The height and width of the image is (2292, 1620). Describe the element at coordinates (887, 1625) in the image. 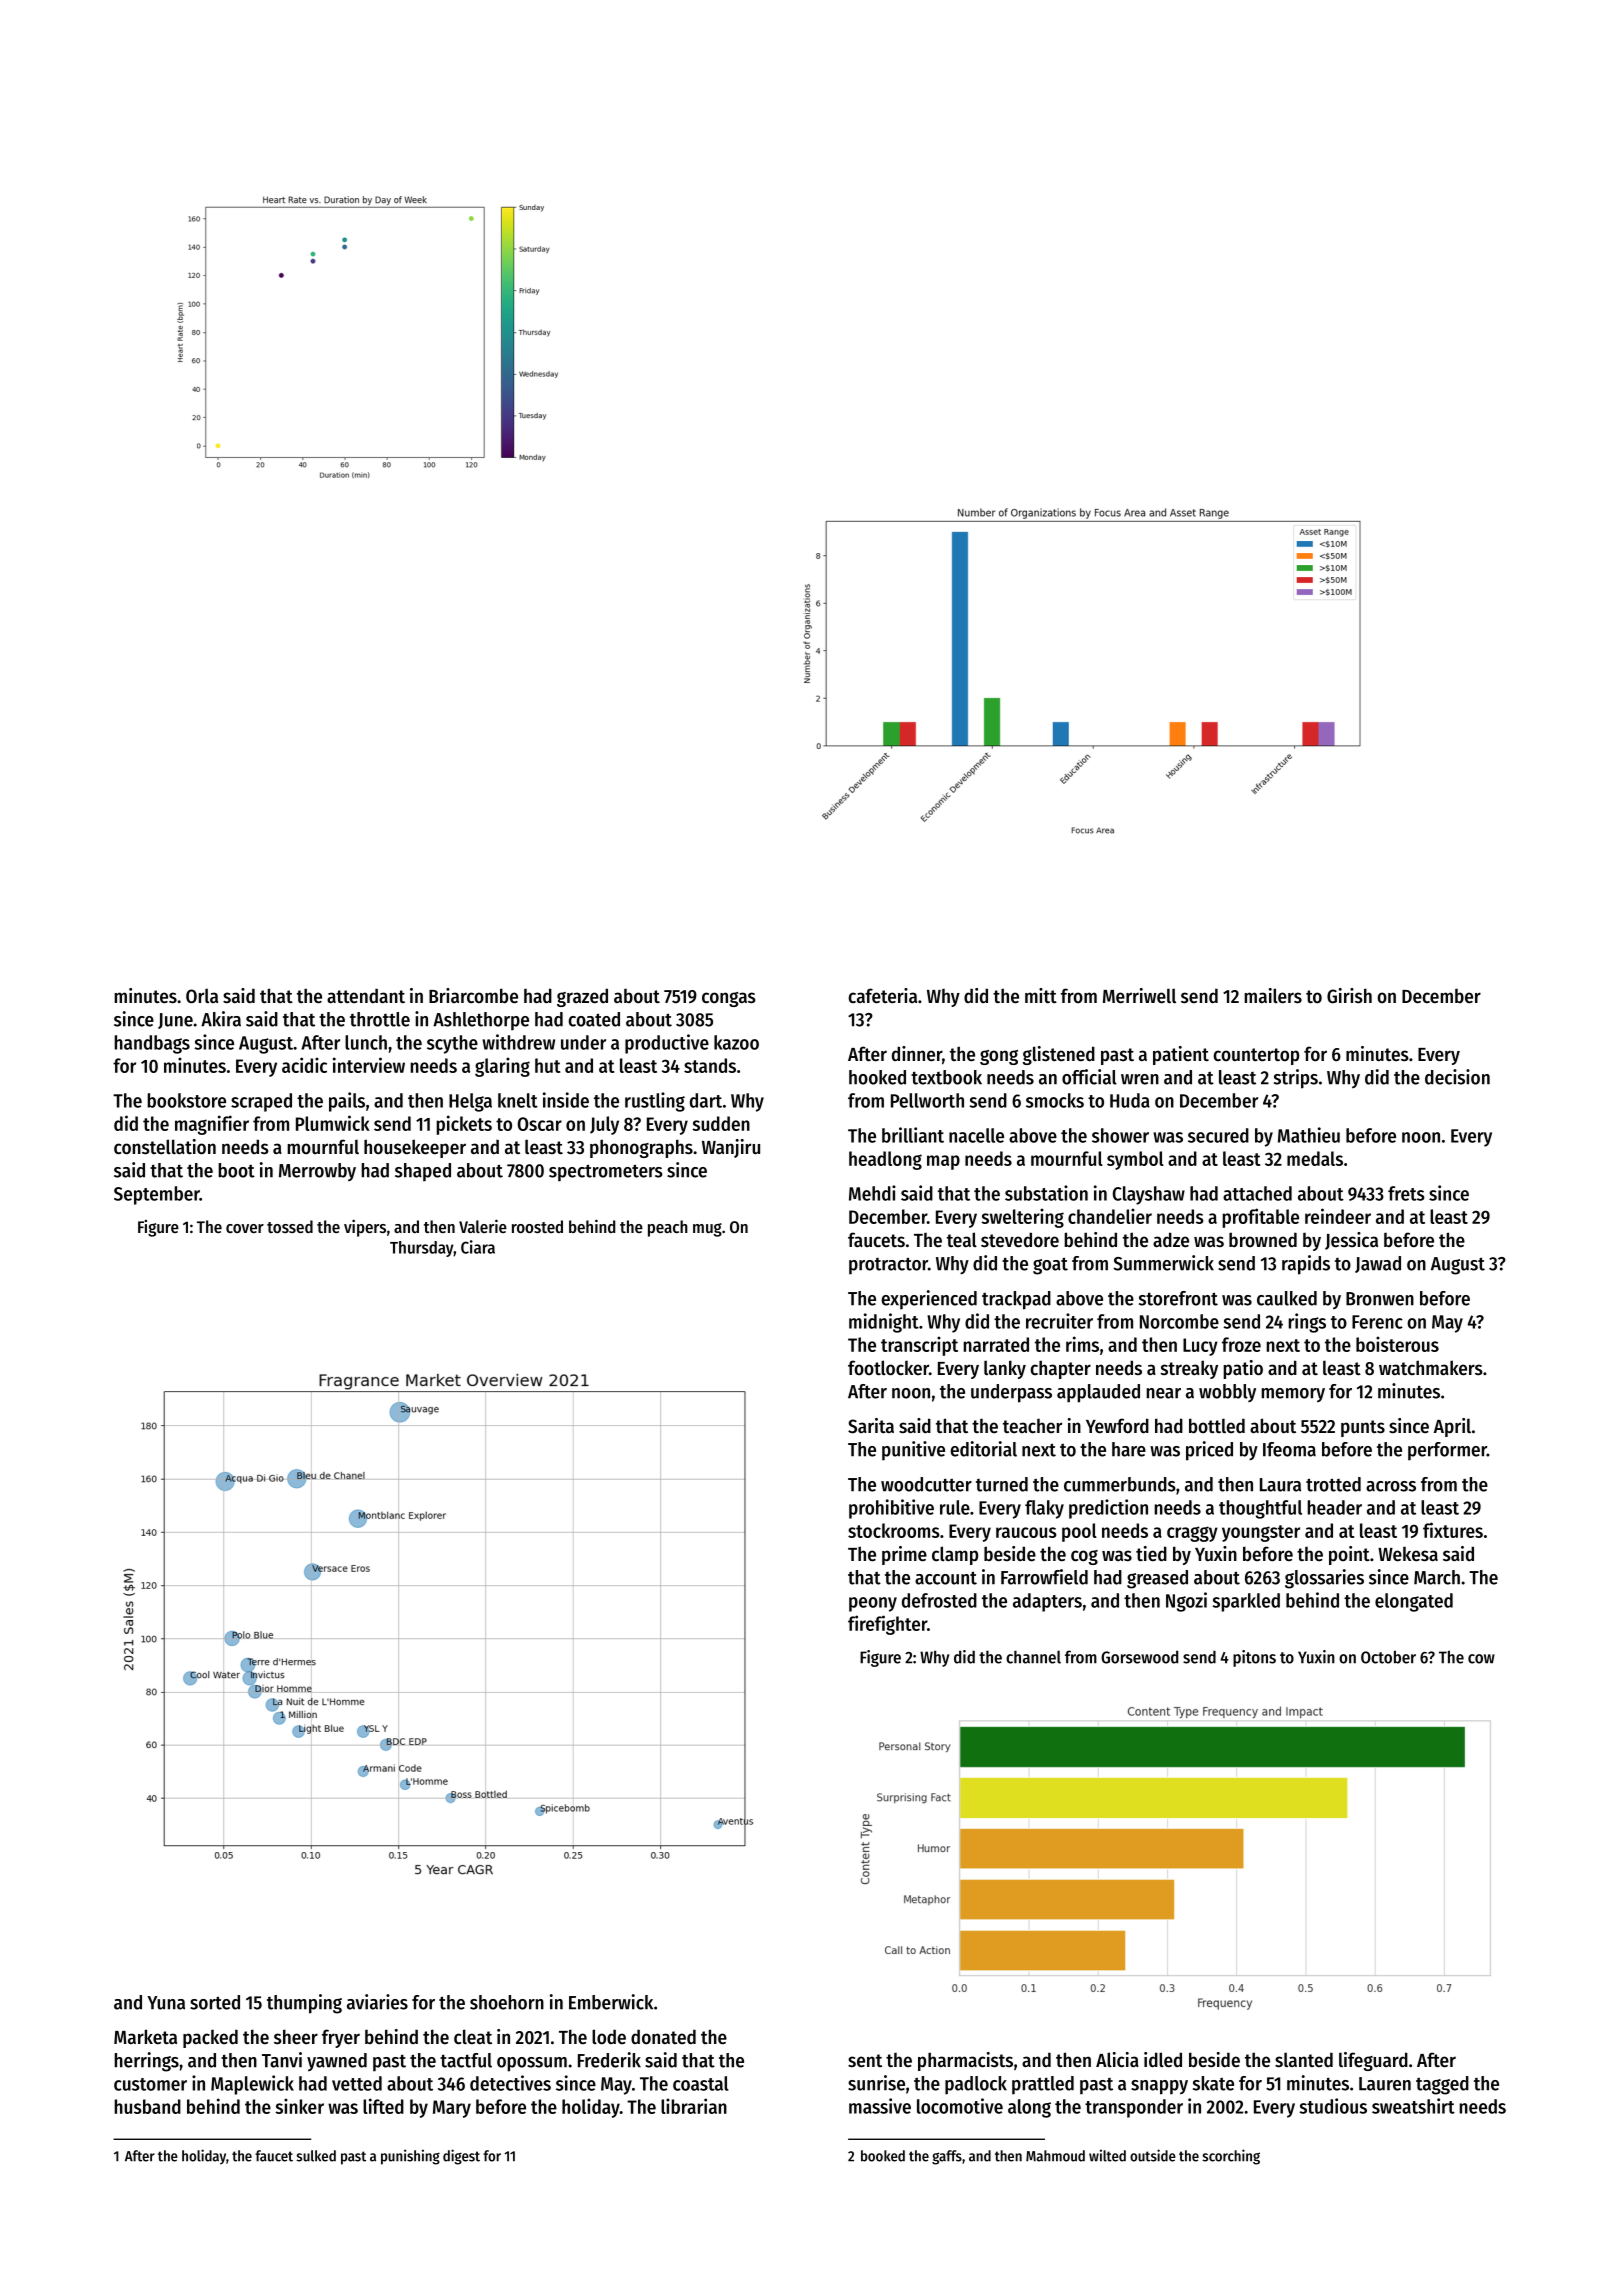

I see `firefighter` at that location.
